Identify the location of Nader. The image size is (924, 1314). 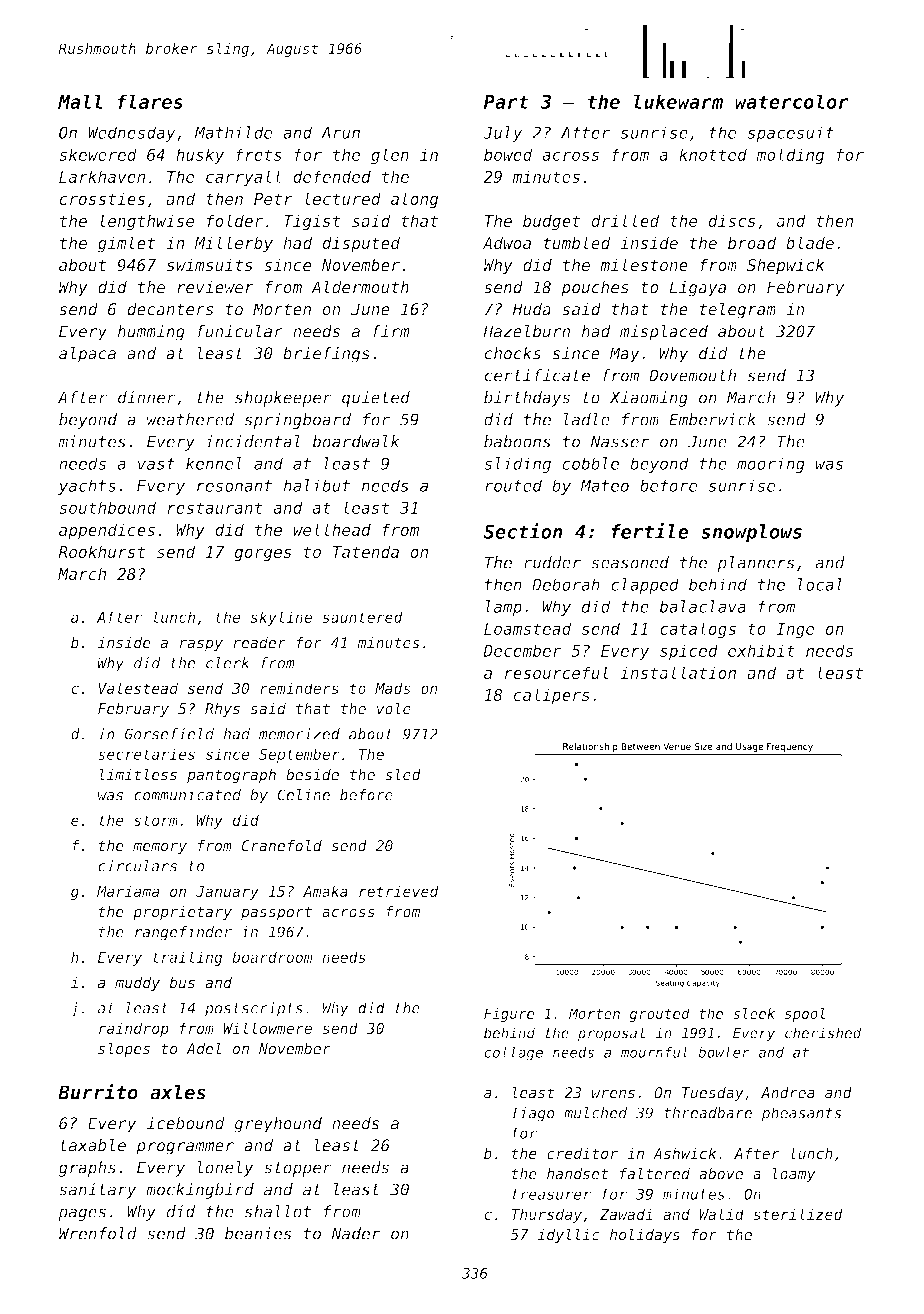
(356, 1233).
